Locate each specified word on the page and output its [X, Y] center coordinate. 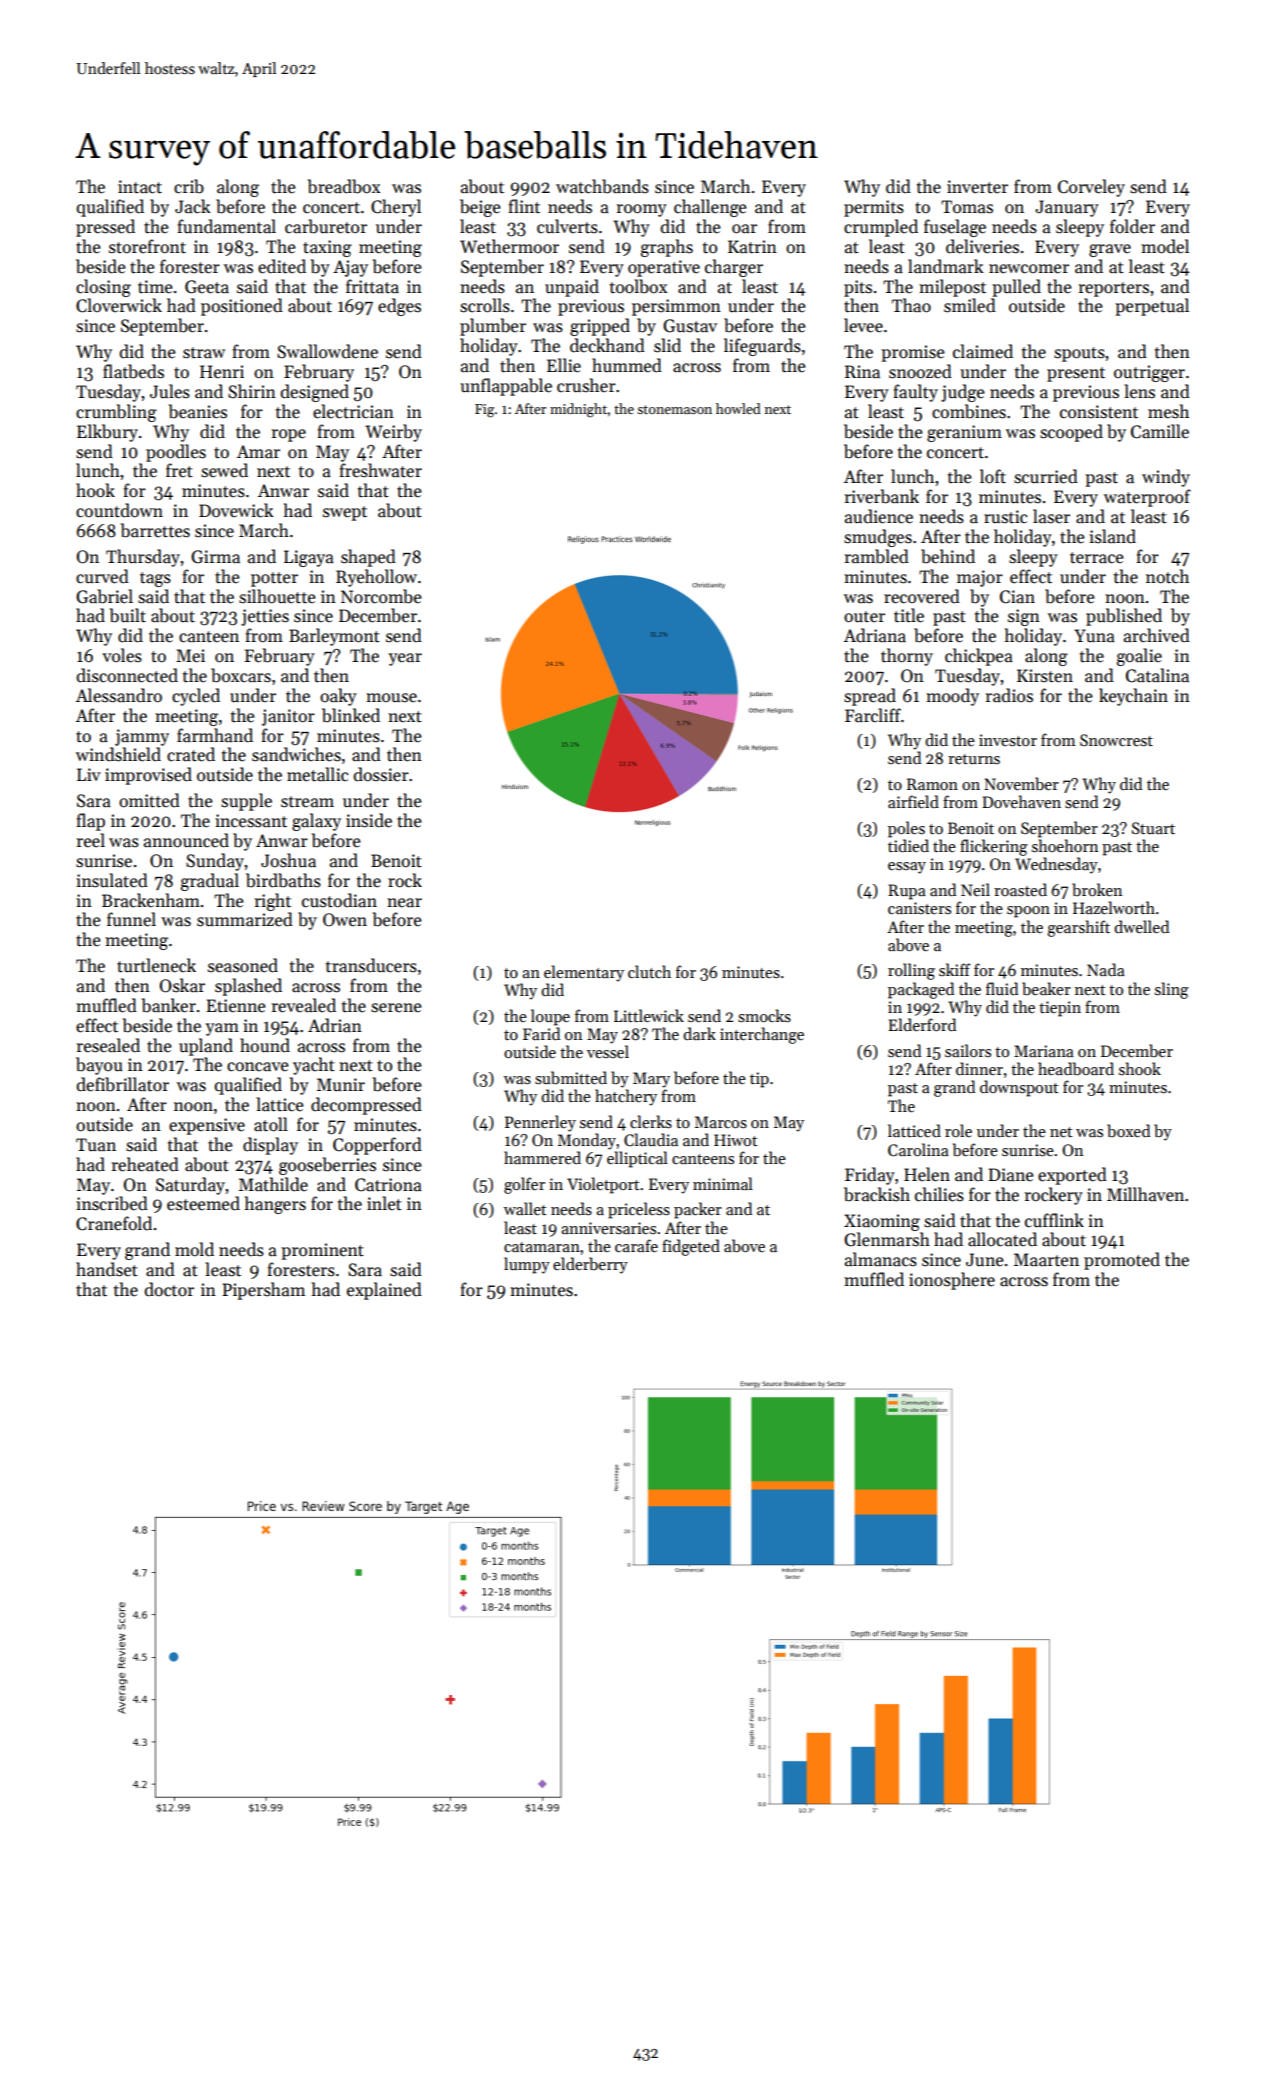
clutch [649, 971]
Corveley [1091, 188]
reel [91, 840]
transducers [371, 965]
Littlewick [649, 1015]
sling [1172, 990]
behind [948, 556]
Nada [1106, 969]
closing [103, 288]
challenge [710, 208]
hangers [275, 1205]
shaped [368, 558]
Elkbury [107, 433]
